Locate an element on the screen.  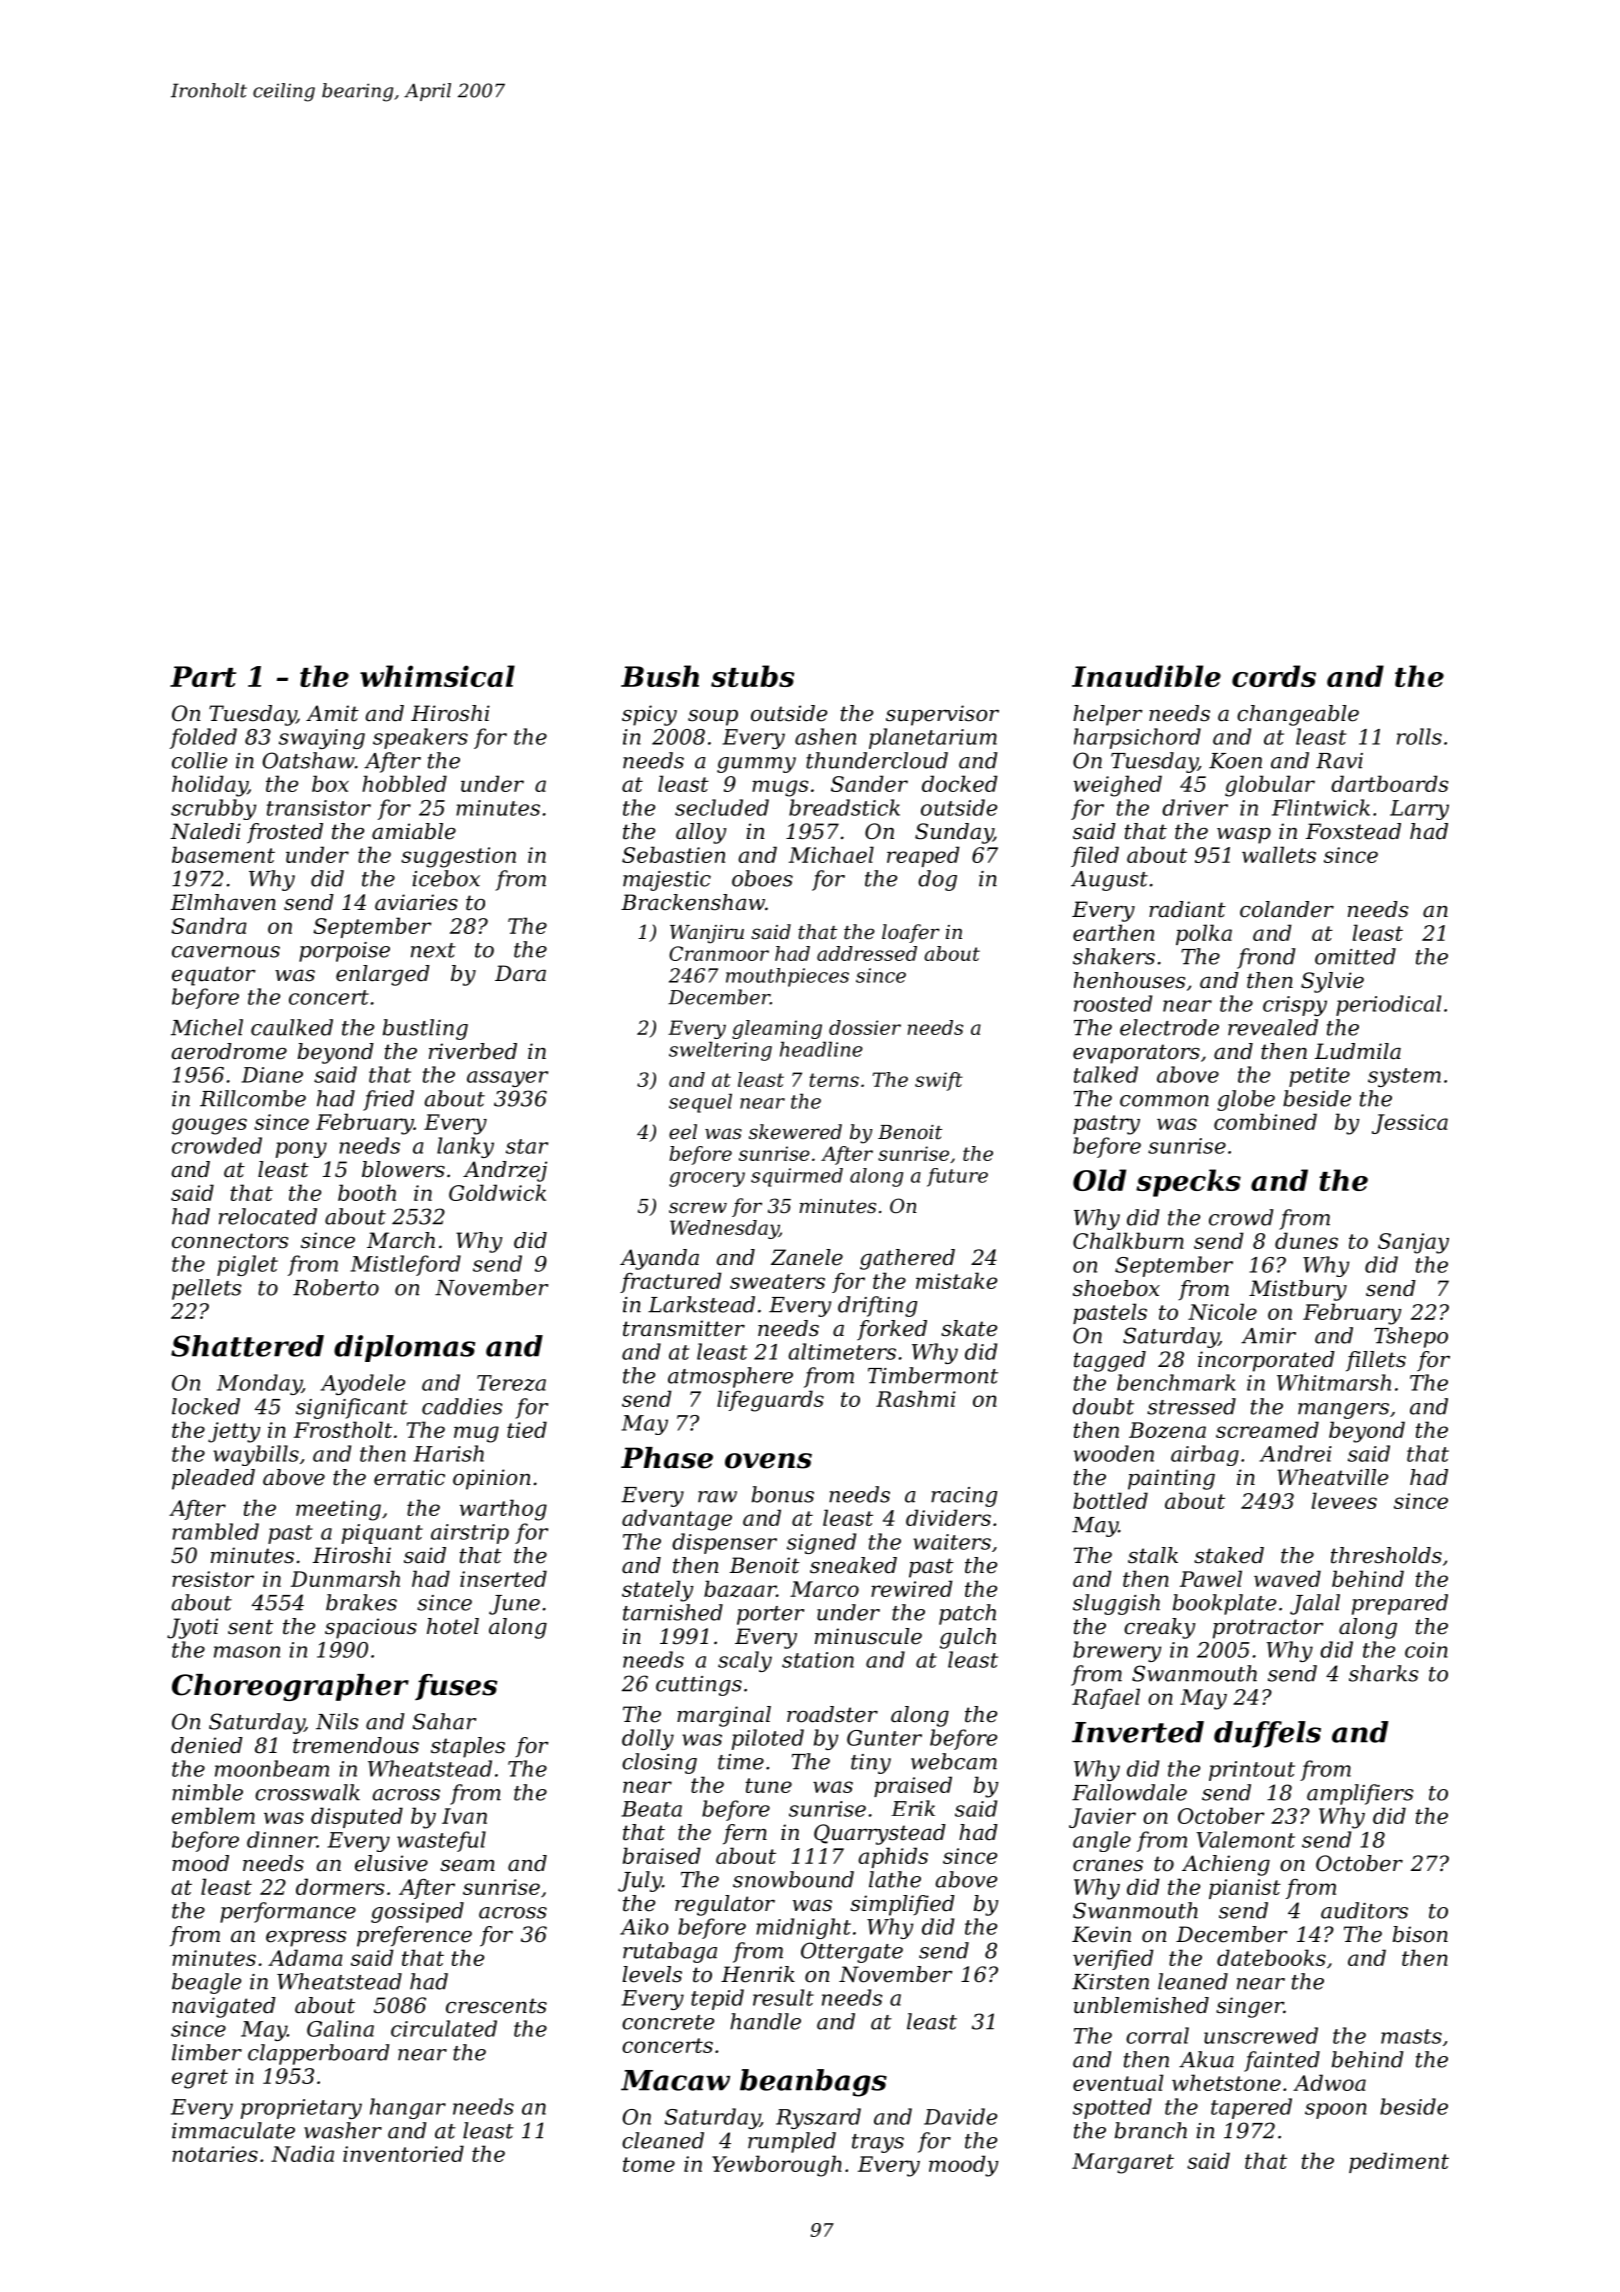
Sebastien is located at coordinates (673, 854).
